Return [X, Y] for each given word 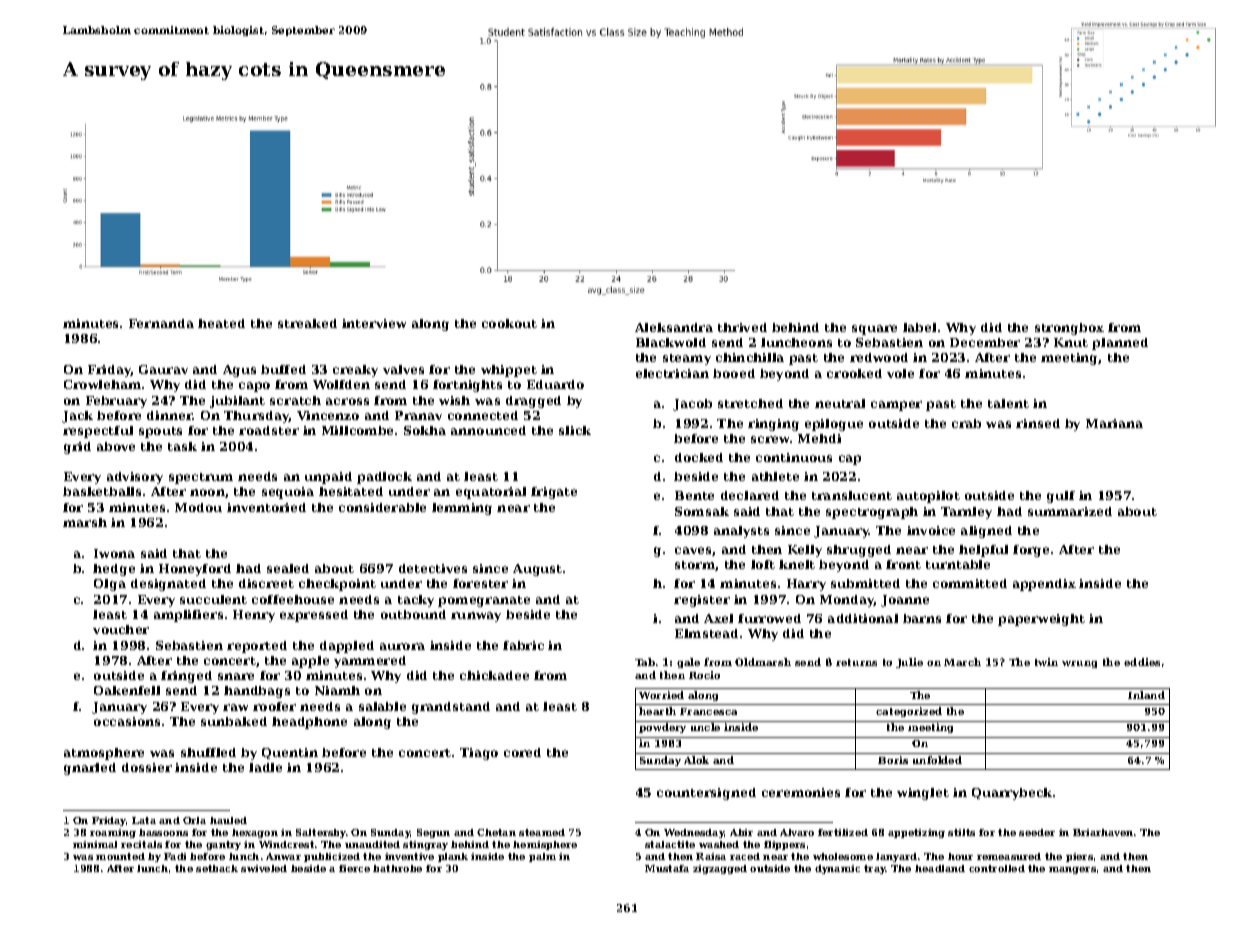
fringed [186, 677]
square [874, 330]
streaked [307, 323]
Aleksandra [674, 327]
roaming [113, 833]
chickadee [494, 675]
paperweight [1041, 620]
